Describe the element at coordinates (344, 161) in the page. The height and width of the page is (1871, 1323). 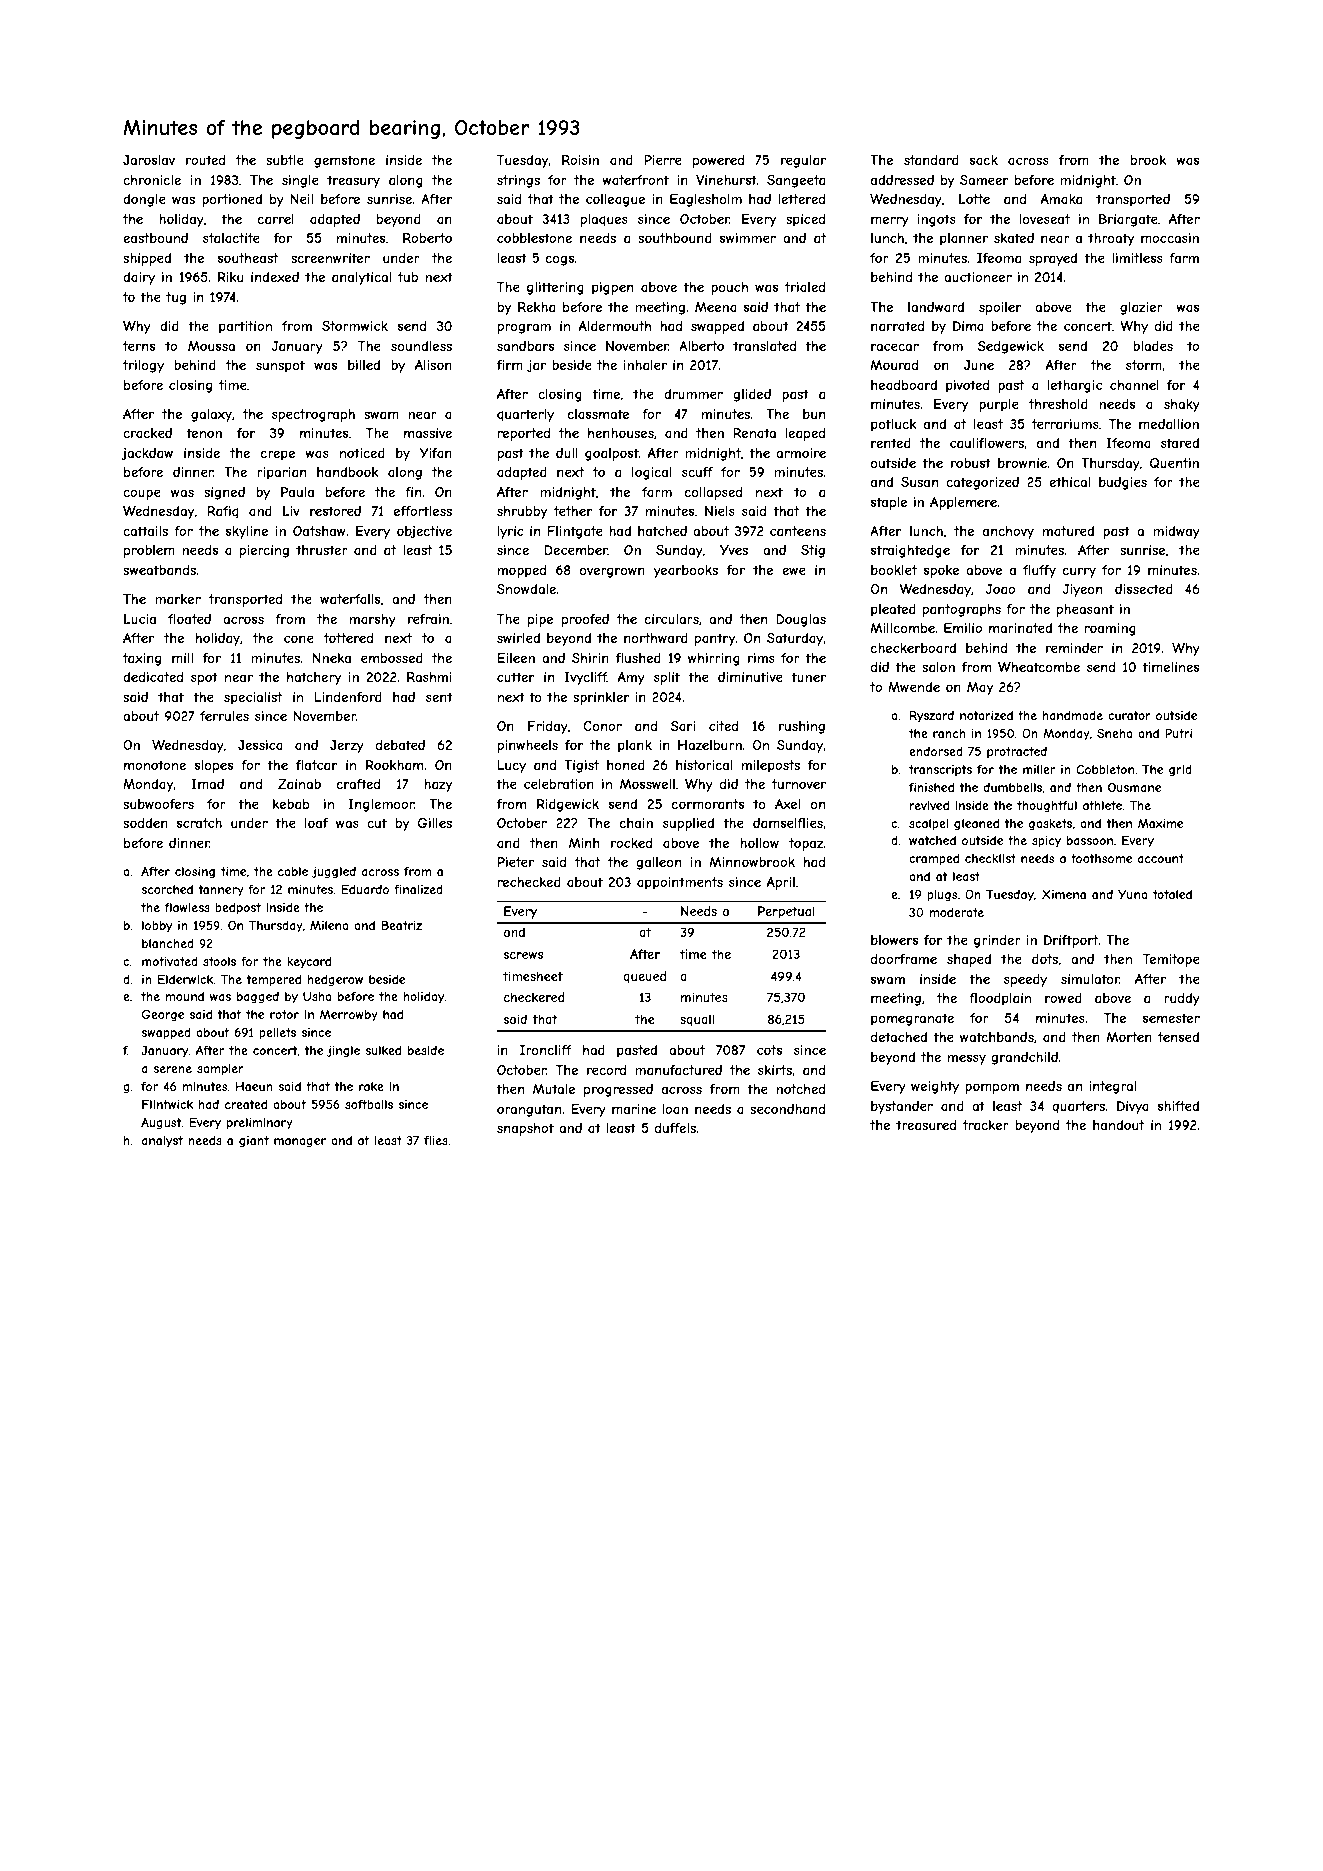
I see `gemstone` at that location.
